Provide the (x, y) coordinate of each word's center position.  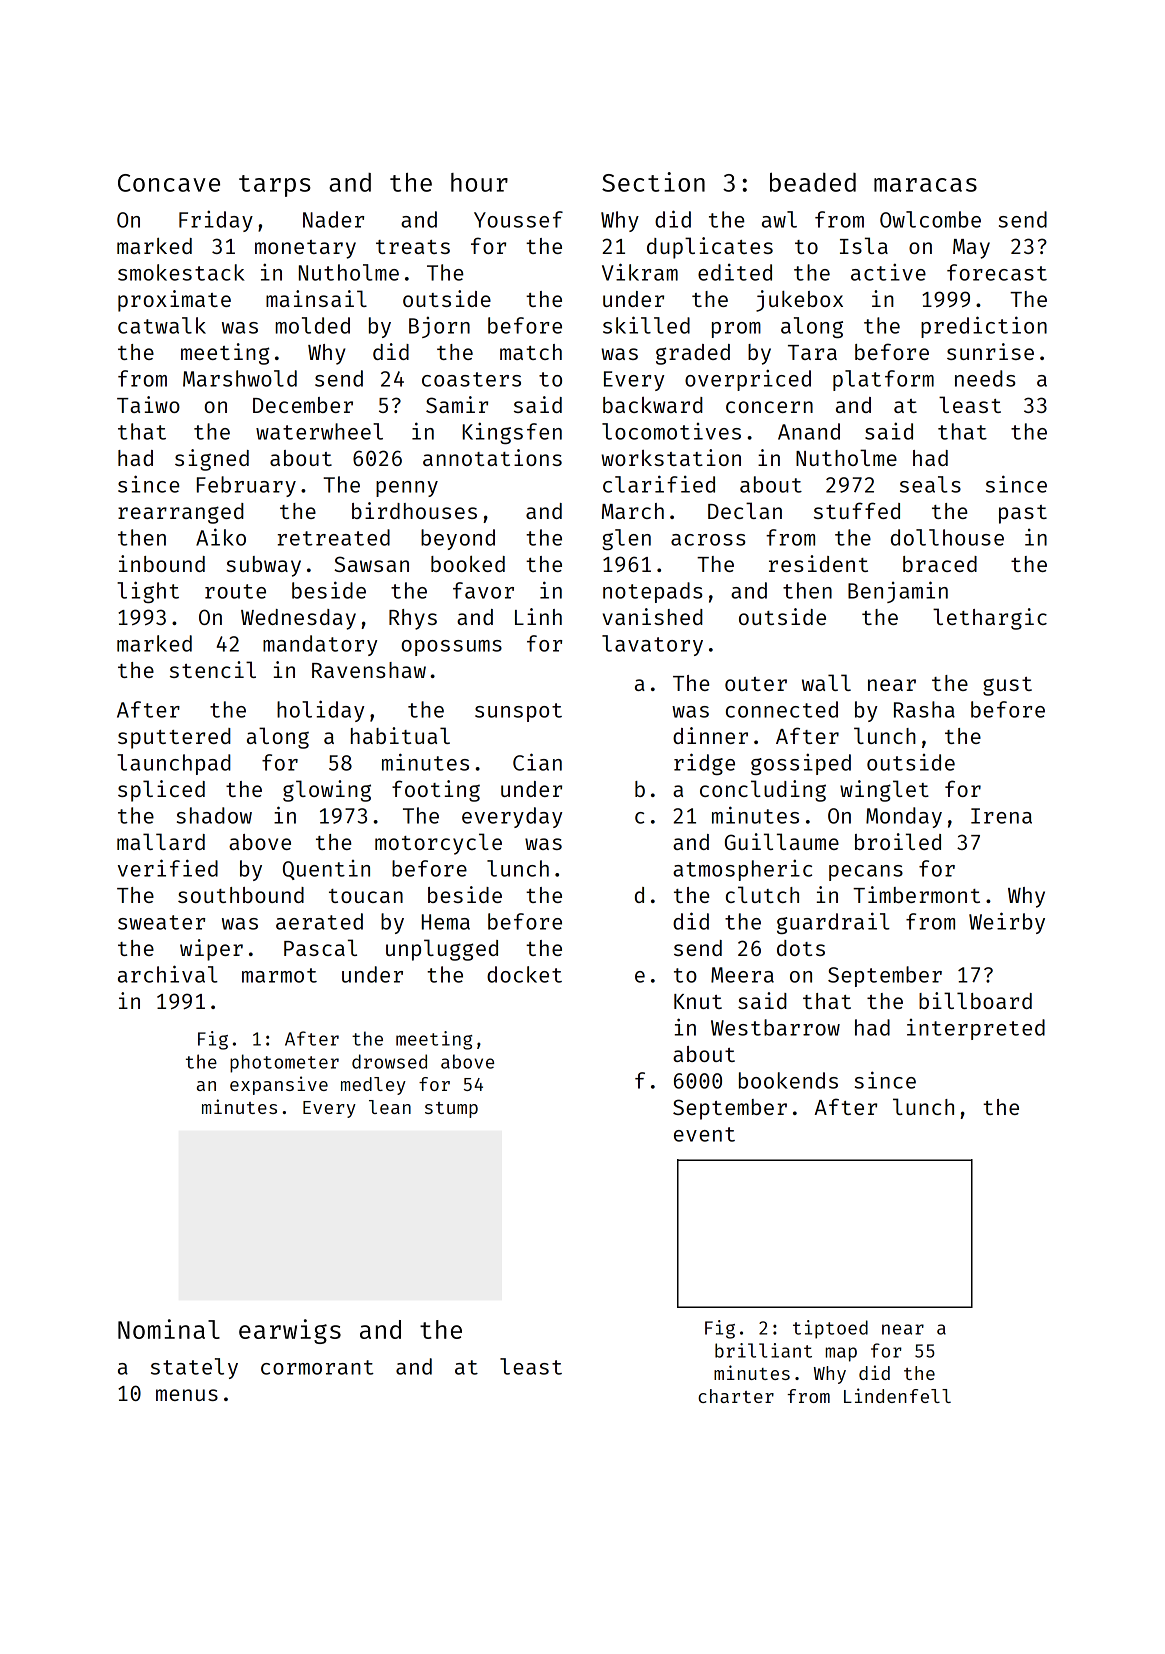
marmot (279, 975)
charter (736, 1396)
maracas (925, 185)
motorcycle (438, 844)
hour (479, 182)
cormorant (317, 1367)
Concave (169, 183)
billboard (975, 1000)
